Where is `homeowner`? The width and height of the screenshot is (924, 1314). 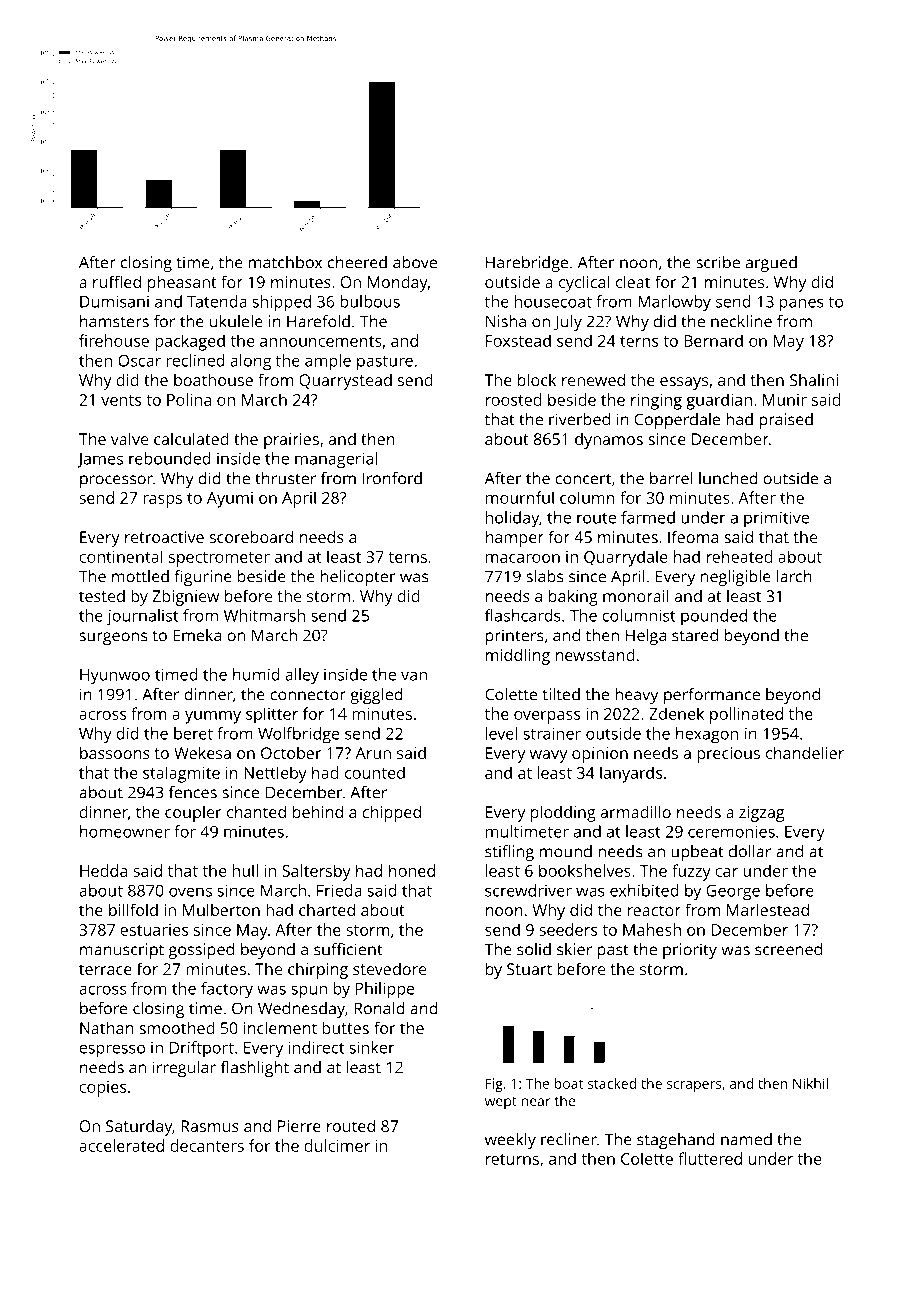 homeowner is located at coordinates (125, 831).
